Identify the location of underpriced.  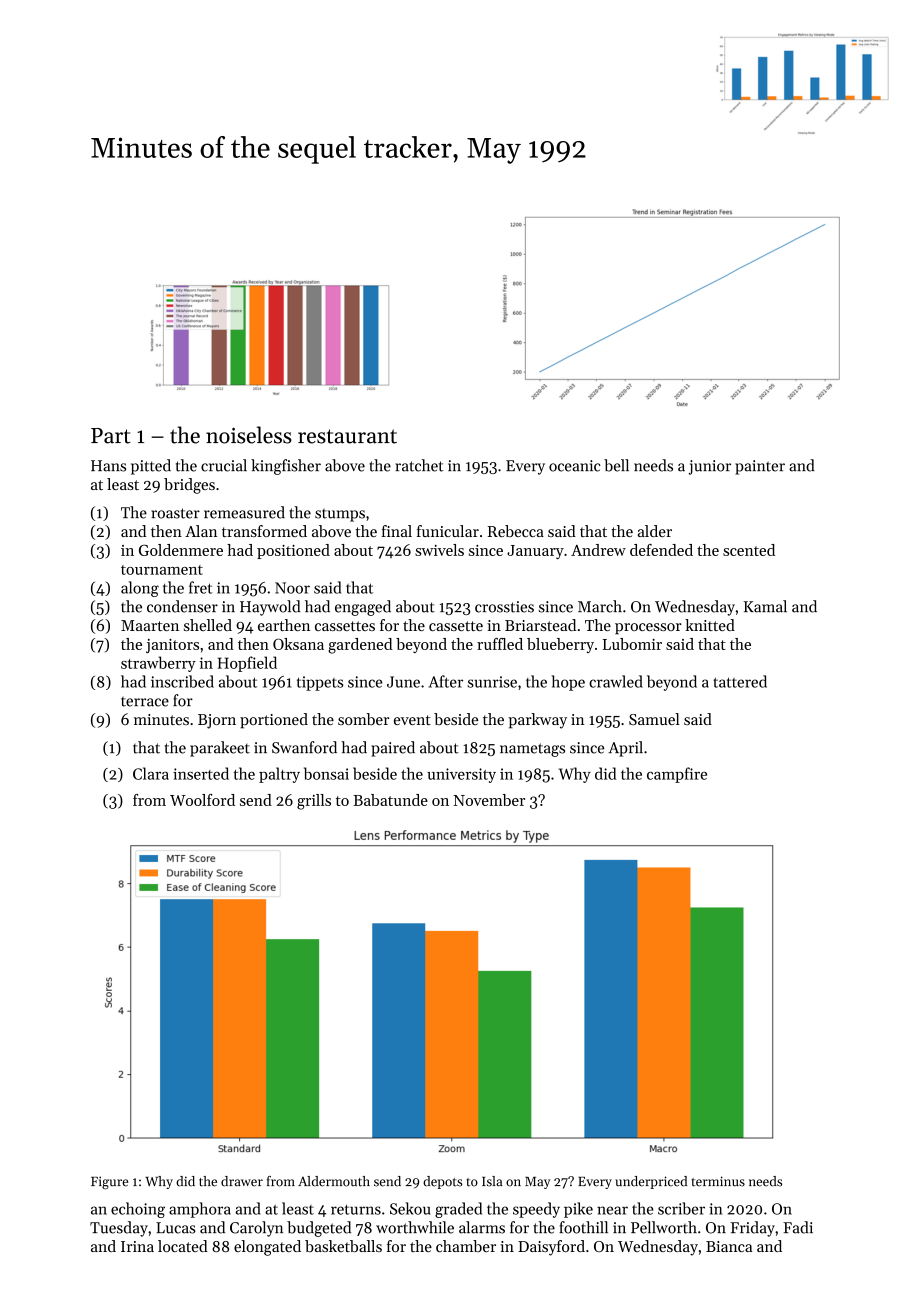
(651, 1182).
